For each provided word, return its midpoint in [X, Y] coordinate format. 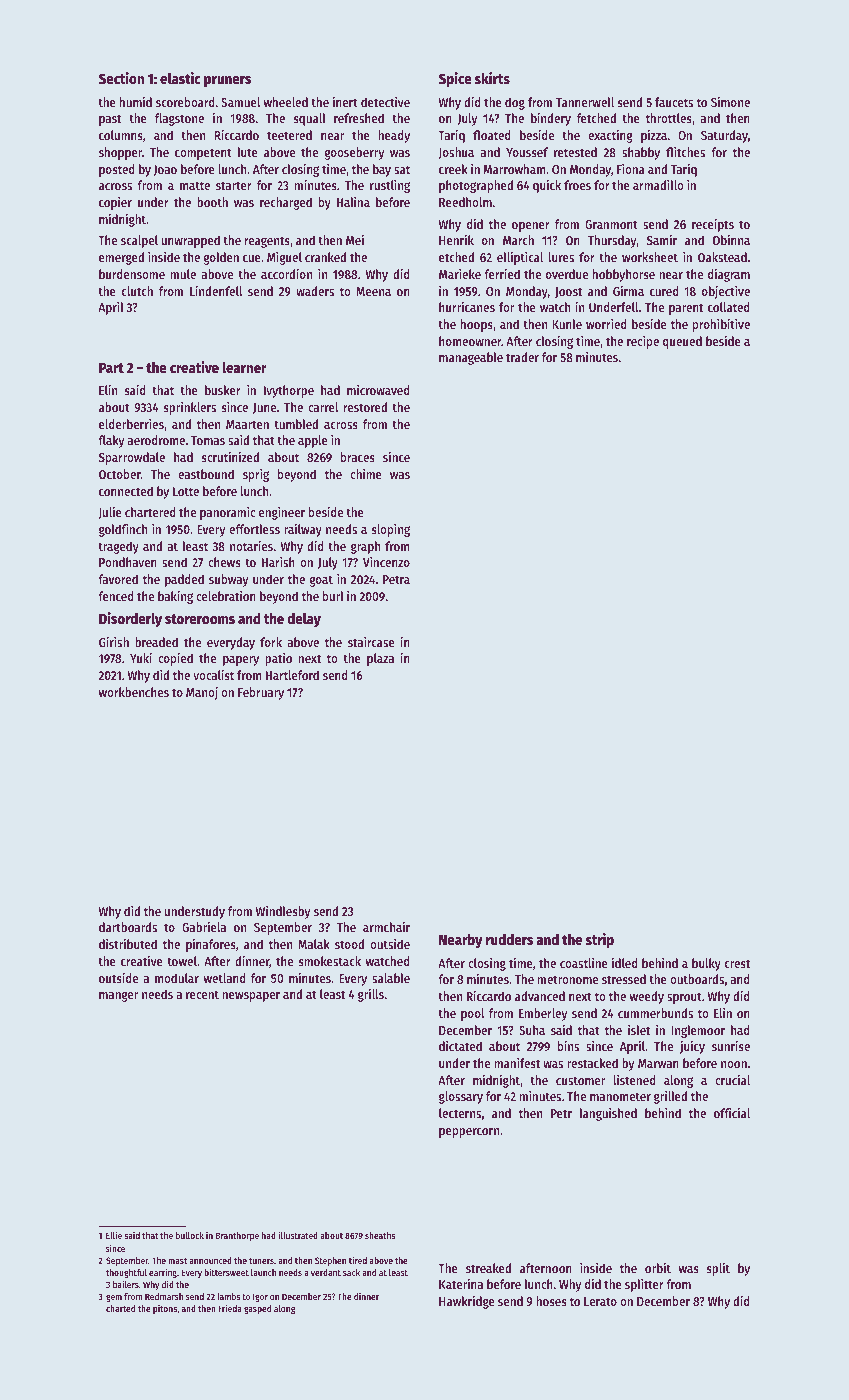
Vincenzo [386, 562]
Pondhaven [128, 562]
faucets [674, 102]
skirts [492, 78]
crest [737, 963]
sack [351, 1272]
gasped [257, 1309]
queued [682, 342]
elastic [180, 78]
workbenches [134, 692]
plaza [380, 659]
